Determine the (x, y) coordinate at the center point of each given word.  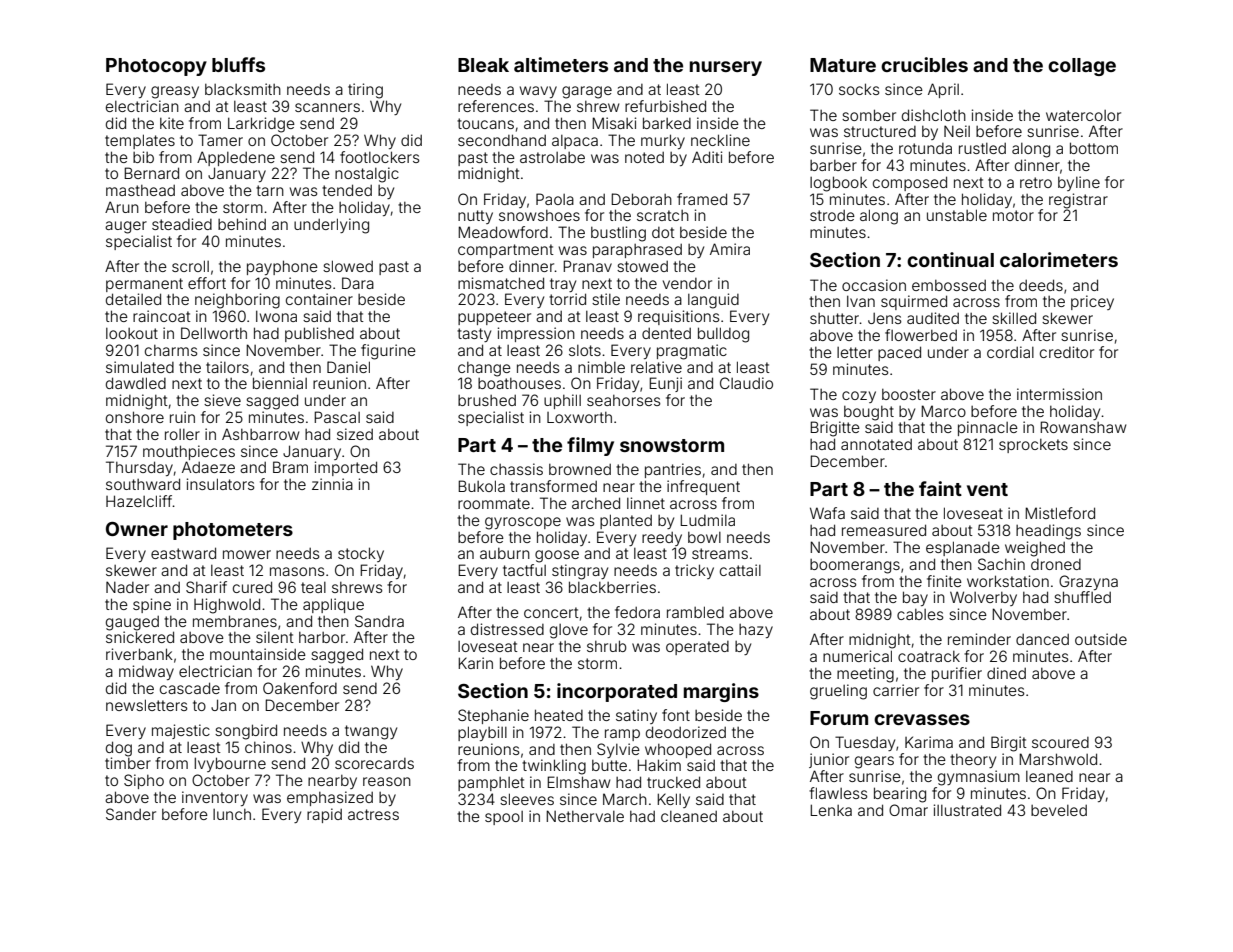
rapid (324, 815)
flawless (838, 793)
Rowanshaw (1083, 427)
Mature (843, 65)
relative (656, 367)
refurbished (665, 106)
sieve (222, 400)
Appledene (236, 158)
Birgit (1009, 744)
